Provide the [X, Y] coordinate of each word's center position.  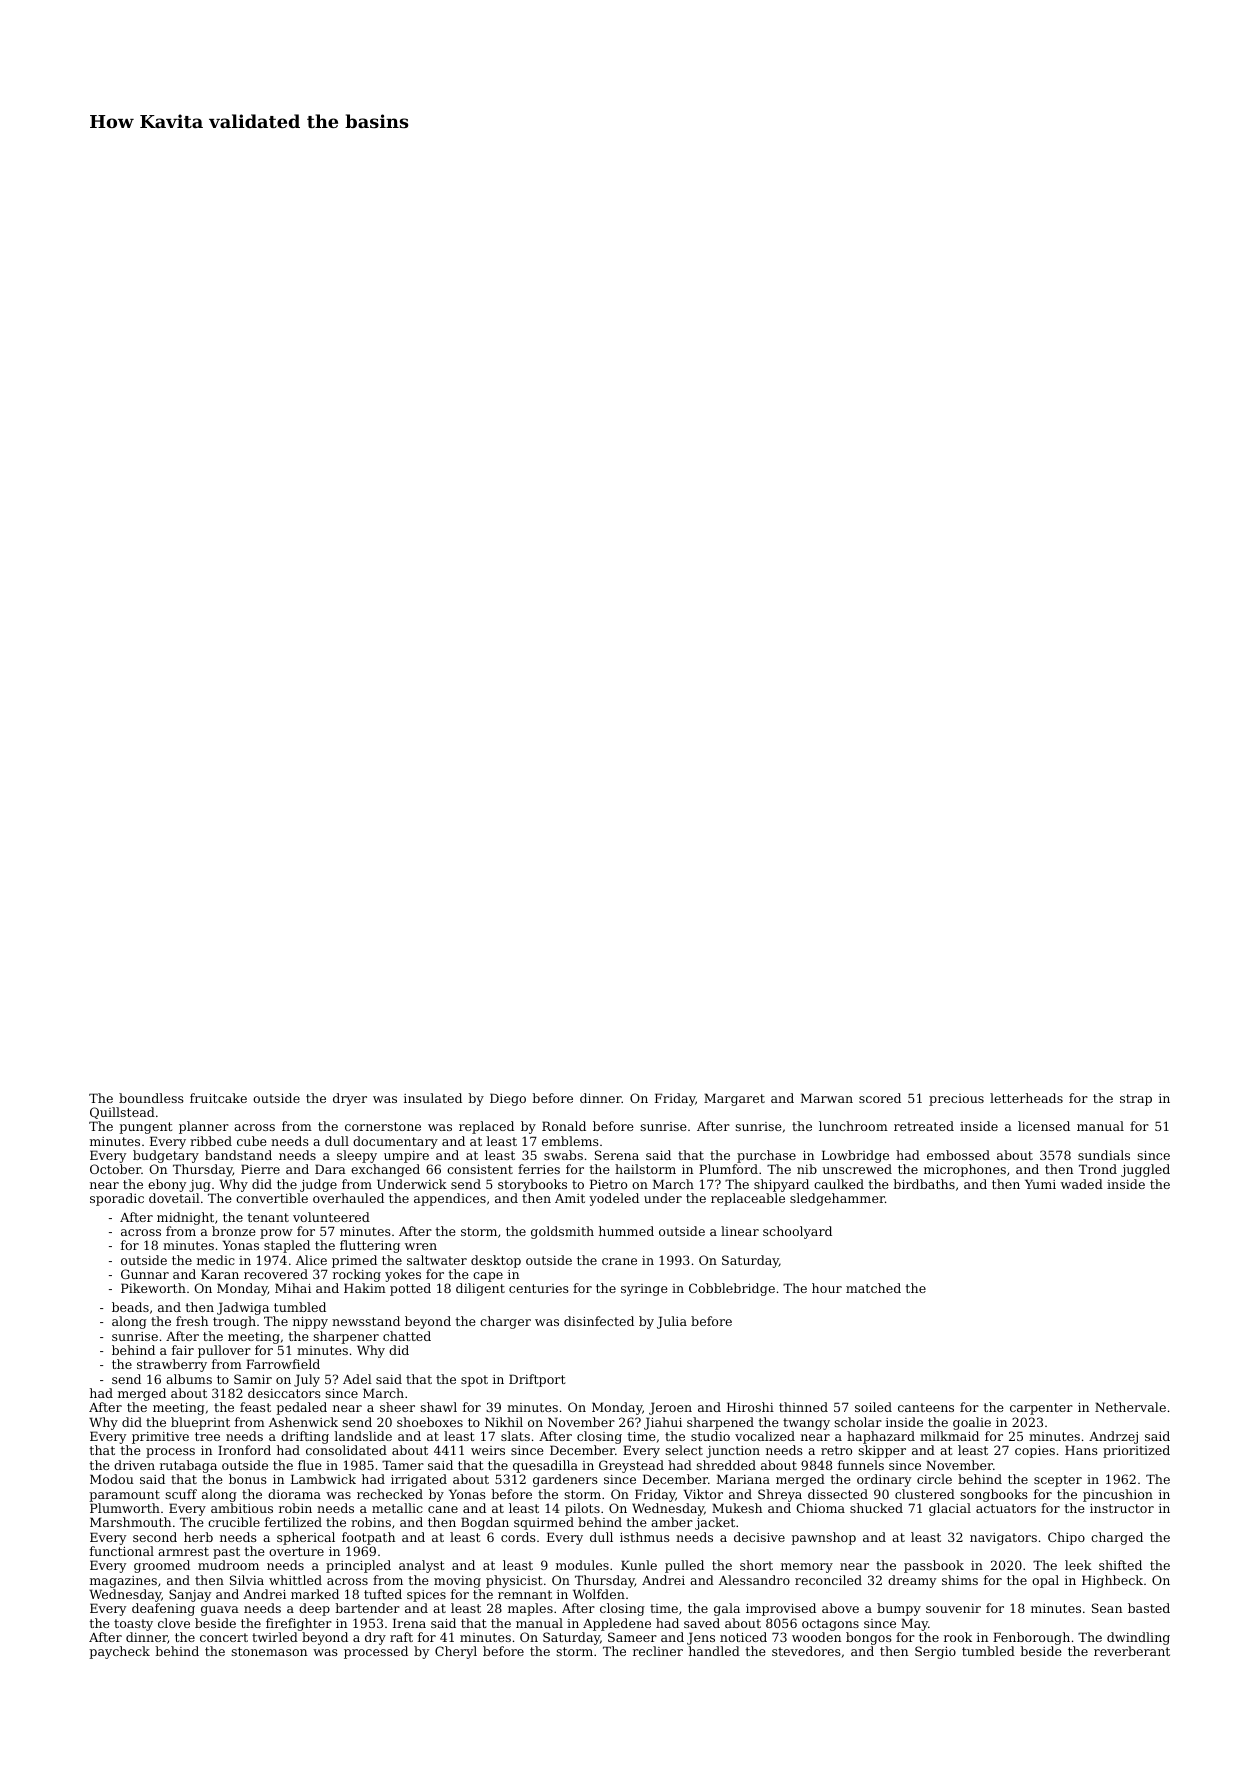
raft [401, 1637]
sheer [397, 1407]
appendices [450, 1199]
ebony [167, 1185]
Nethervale [1130, 1407]
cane [443, 1509]
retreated [924, 1126]
